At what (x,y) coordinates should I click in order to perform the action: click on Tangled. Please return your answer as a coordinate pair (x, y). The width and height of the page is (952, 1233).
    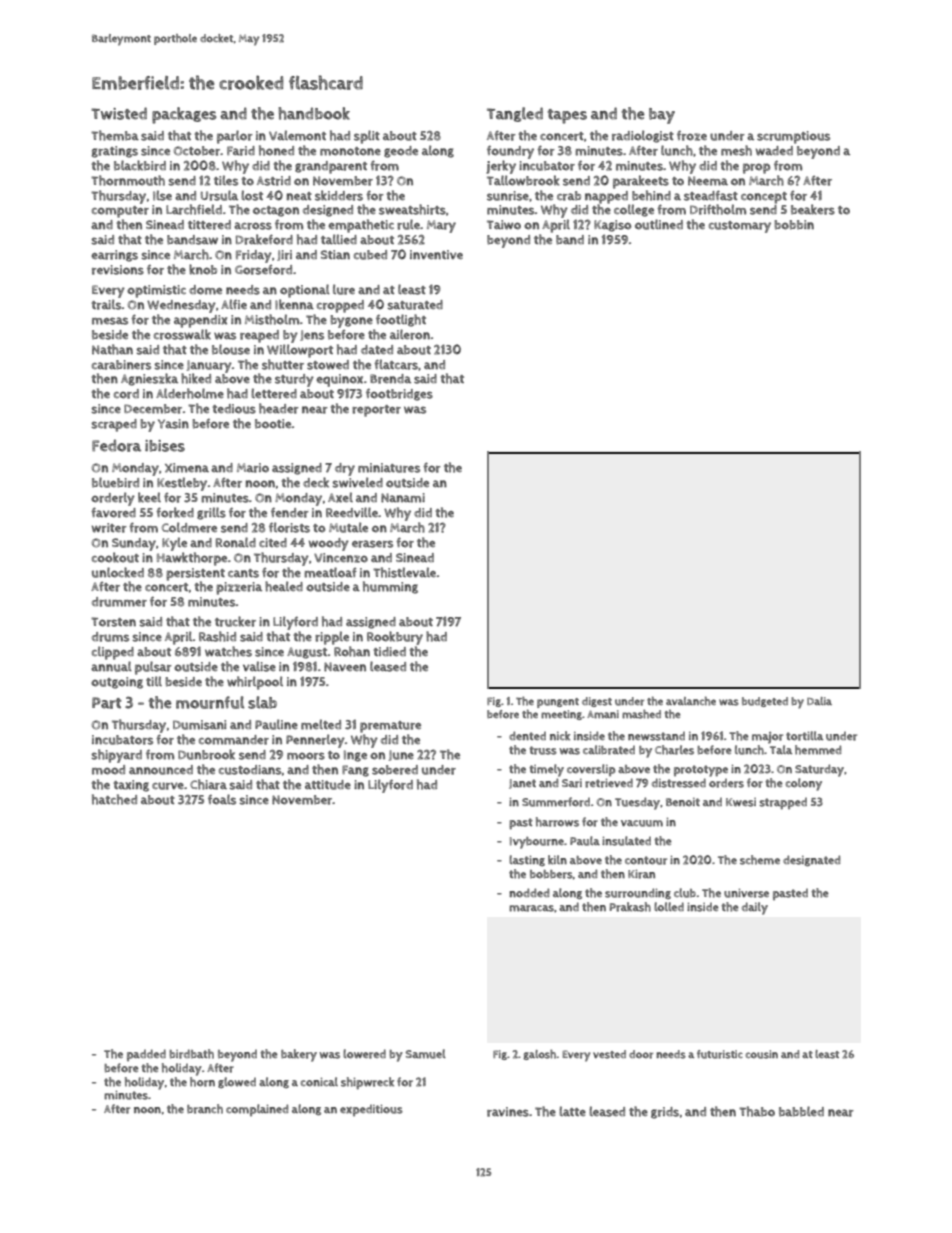
    Looking at the image, I should click on (515, 114).
